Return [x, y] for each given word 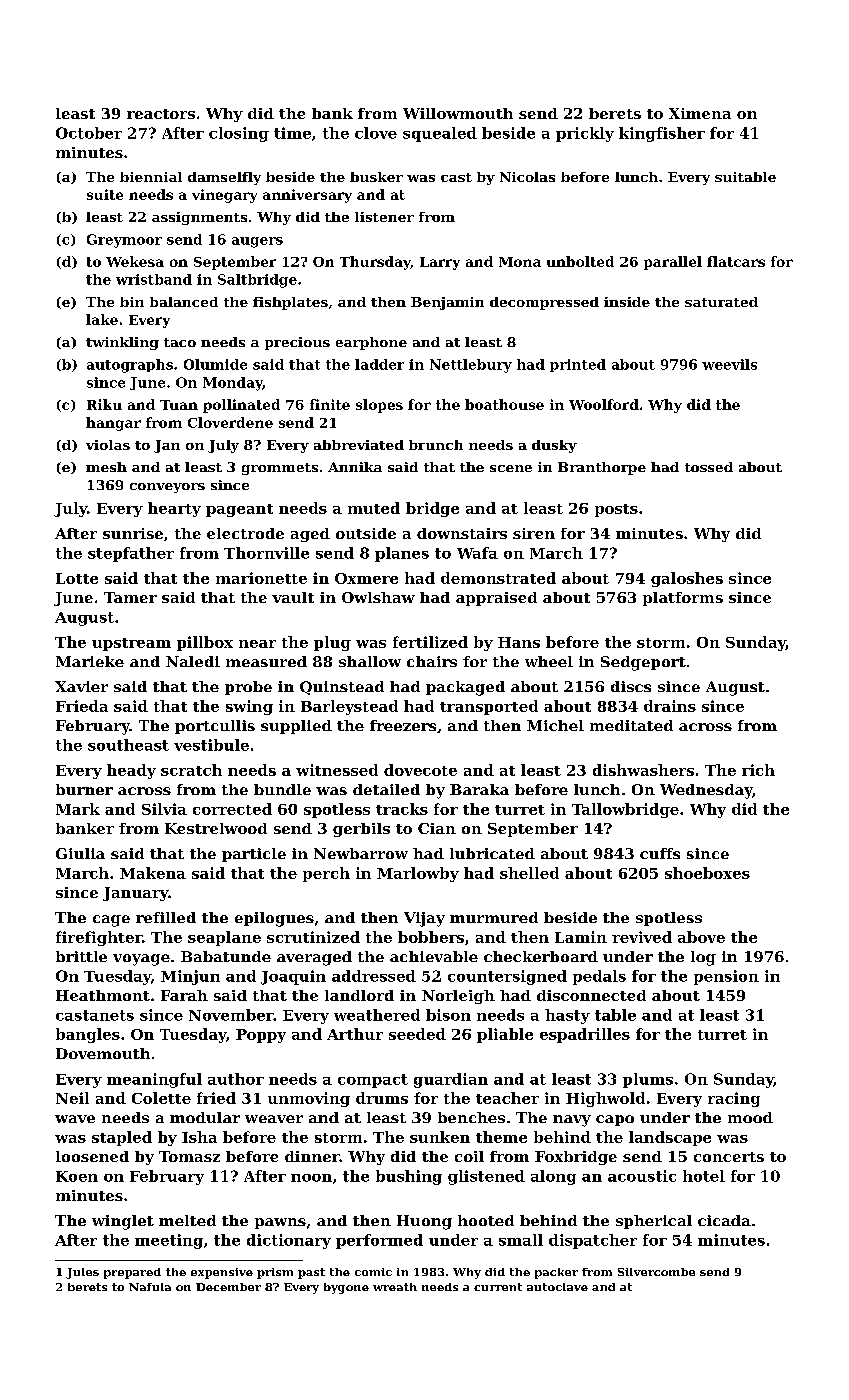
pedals [599, 977]
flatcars [736, 261]
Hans [519, 642]
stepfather [131, 554]
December [228, 1287]
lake [102, 319]
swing [249, 707]
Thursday [375, 263]
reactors [161, 114]
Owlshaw [378, 597]
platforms [683, 599]
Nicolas [527, 177]
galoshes [687, 579]
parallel [673, 263]
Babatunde [226, 956]
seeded [417, 1034]
